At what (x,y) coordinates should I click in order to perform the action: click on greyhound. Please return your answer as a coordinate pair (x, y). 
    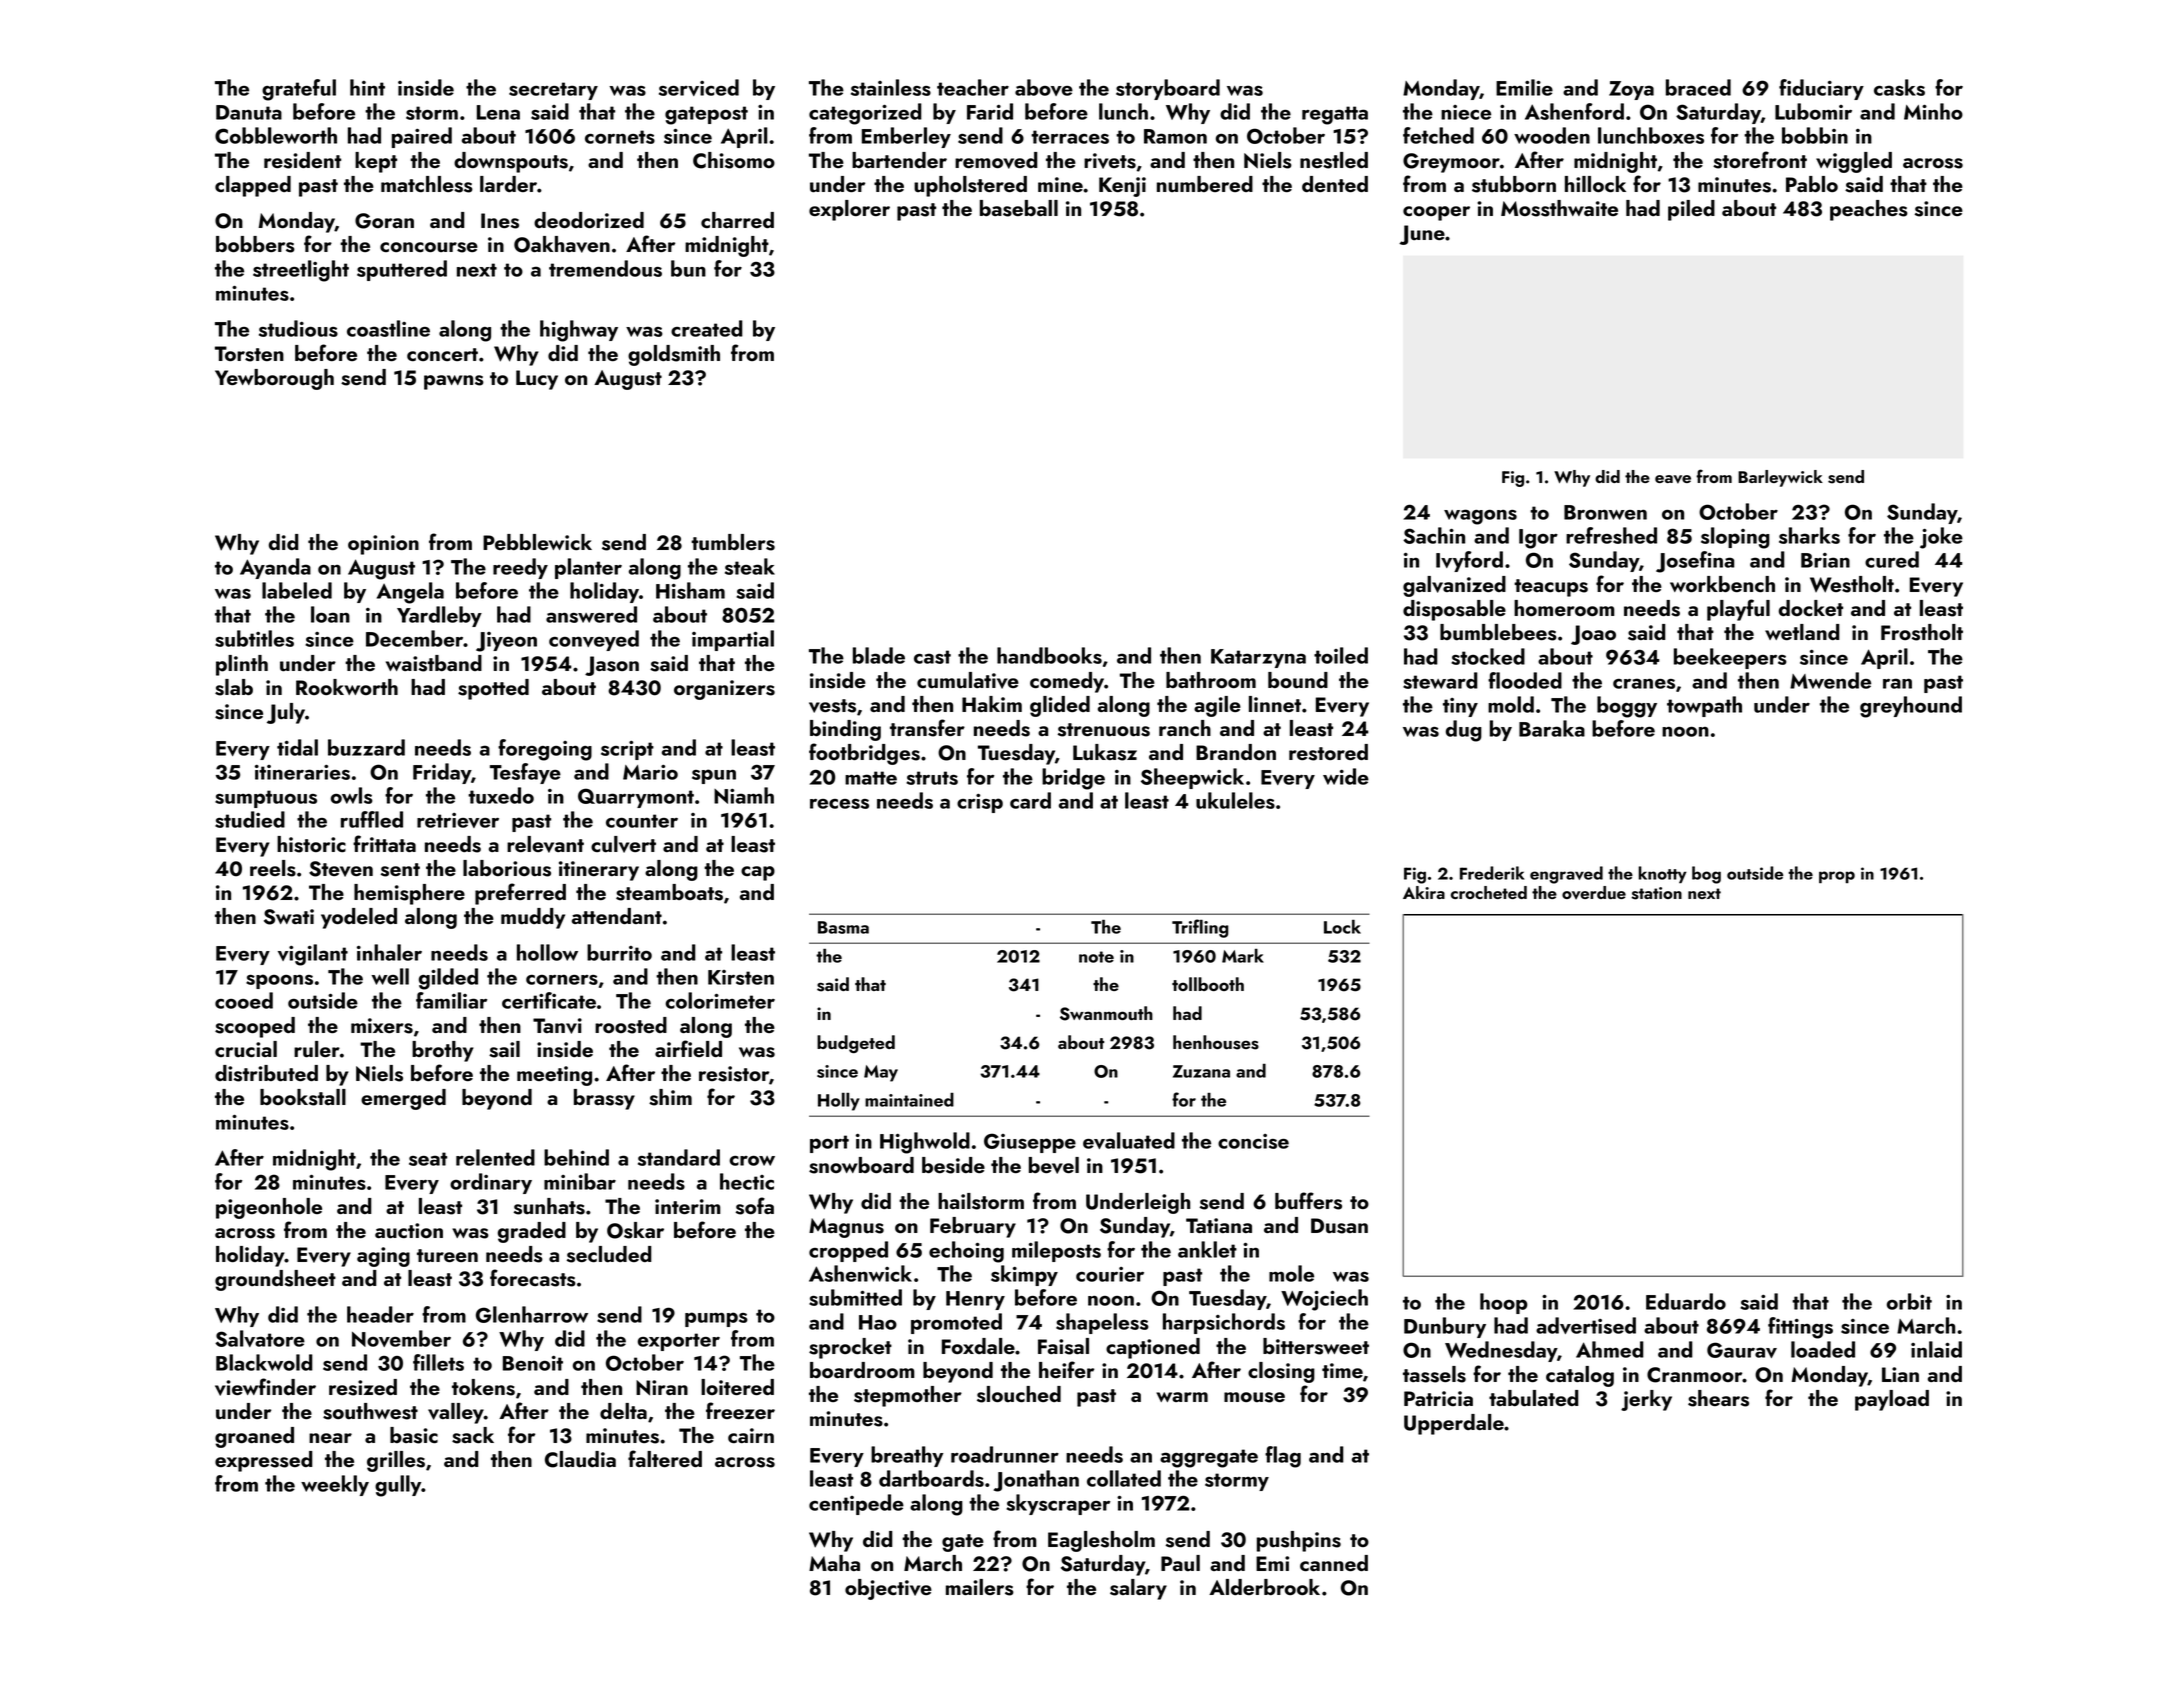
    Looking at the image, I should click on (1911, 707).
